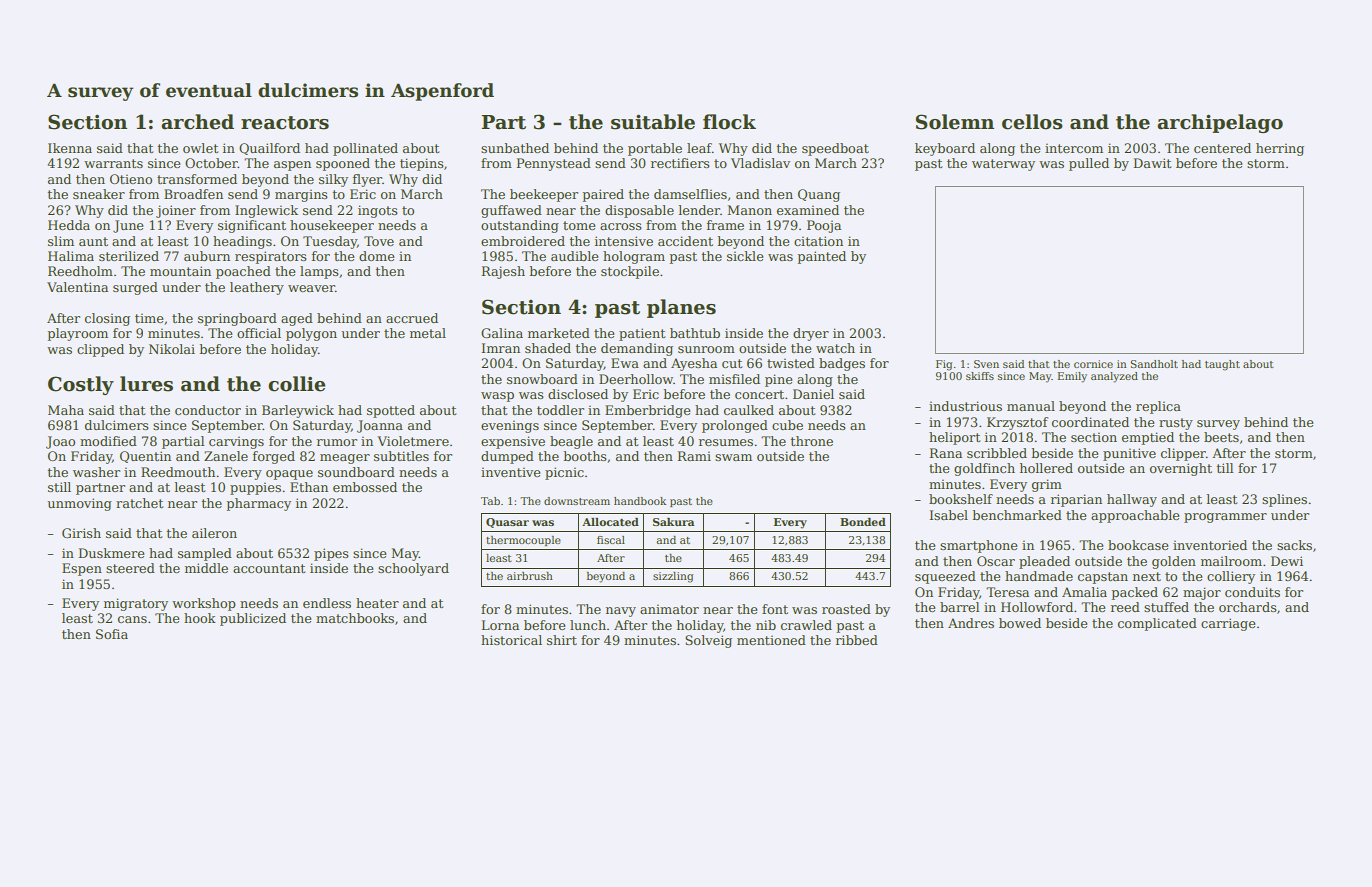 The image size is (1372, 887). Describe the element at coordinates (637, 349) in the page. I see `demanding` at that location.
